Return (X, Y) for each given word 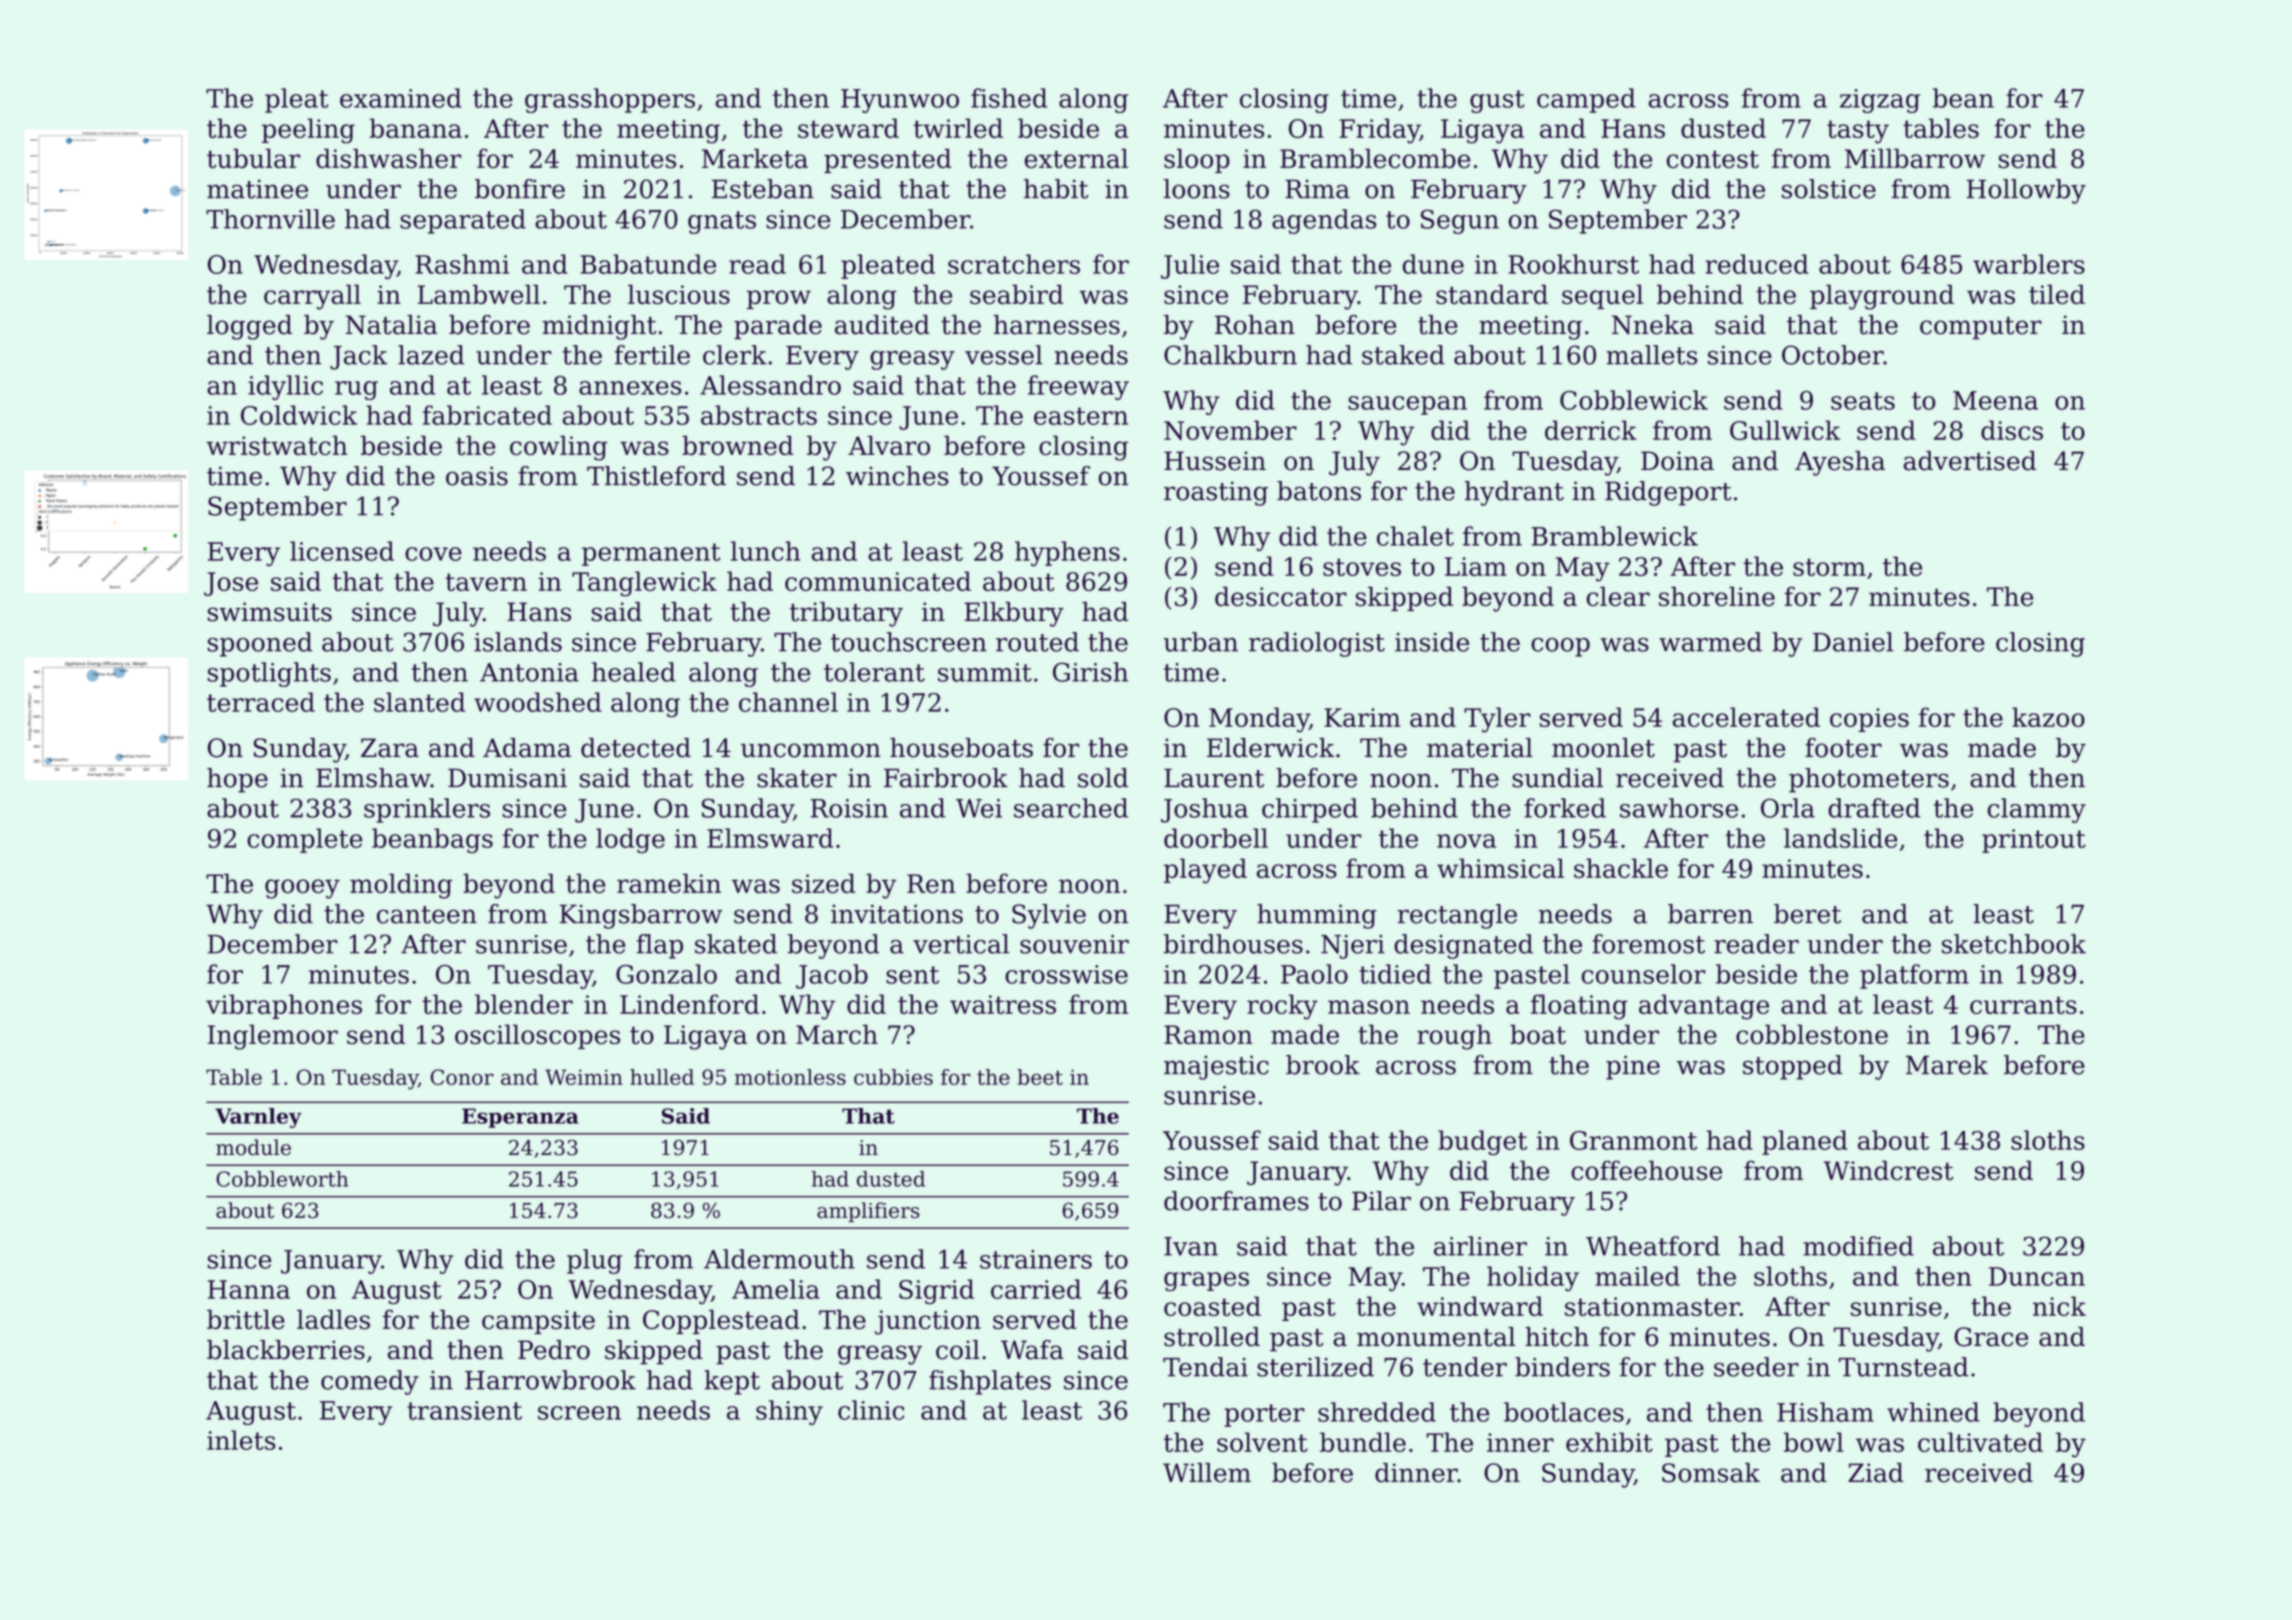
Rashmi (462, 264)
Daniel (1853, 642)
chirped (1310, 810)
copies (1869, 720)
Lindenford (689, 1004)
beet (1040, 1077)
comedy (370, 1382)
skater (797, 778)
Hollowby (2026, 191)
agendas (1324, 221)
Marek (1947, 1065)
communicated (878, 581)
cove (433, 554)
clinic (871, 1410)
